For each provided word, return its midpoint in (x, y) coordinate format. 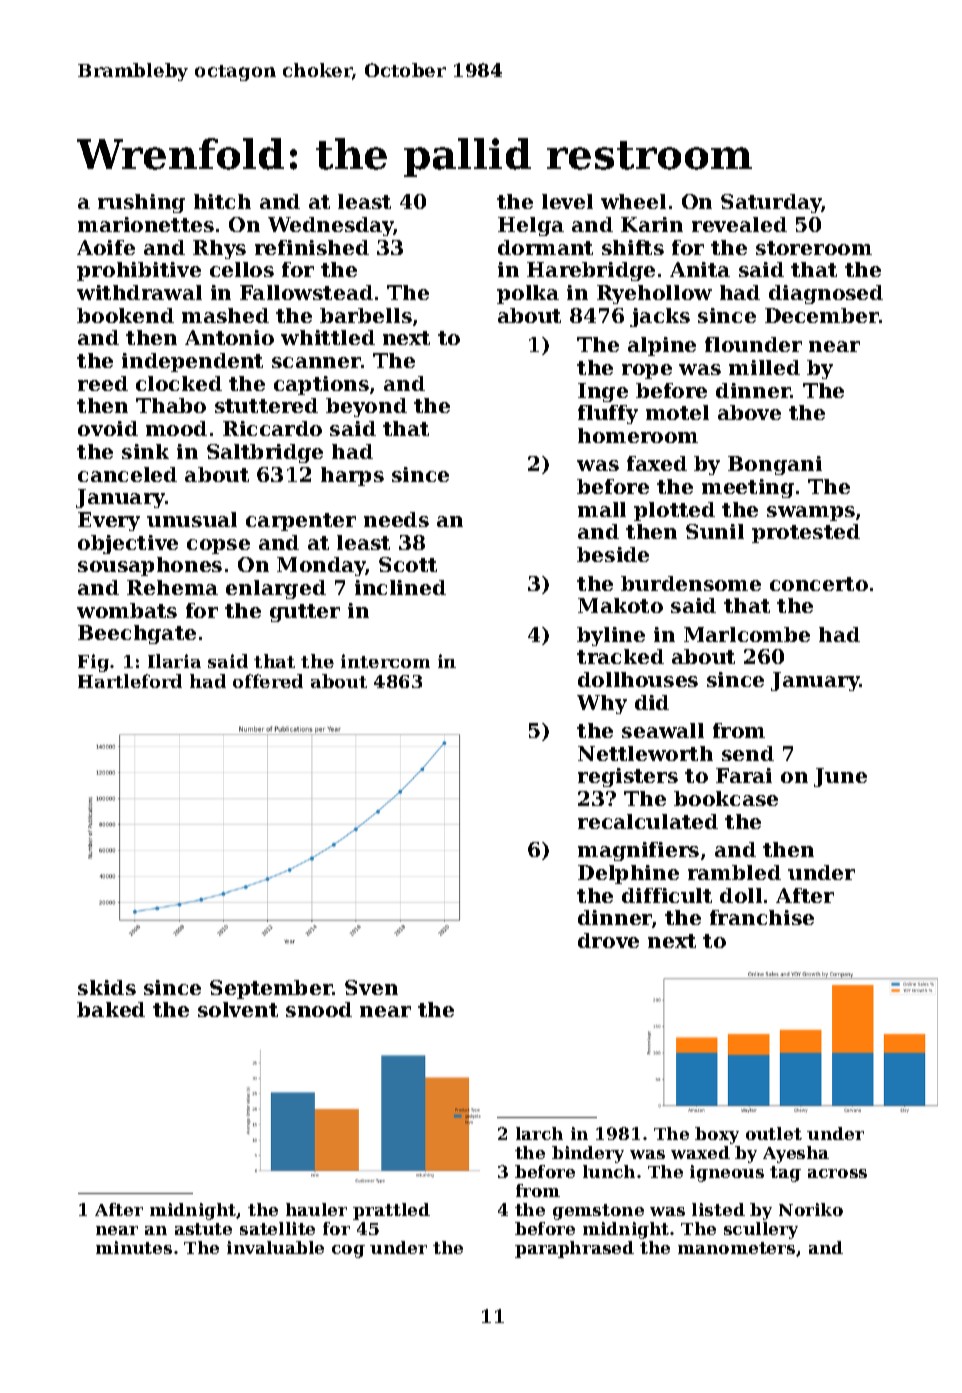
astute (203, 1229)
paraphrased (574, 1249)
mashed (225, 315)
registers (628, 777)
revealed (739, 224)
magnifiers (638, 851)
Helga (531, 226)
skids (107, 987)
